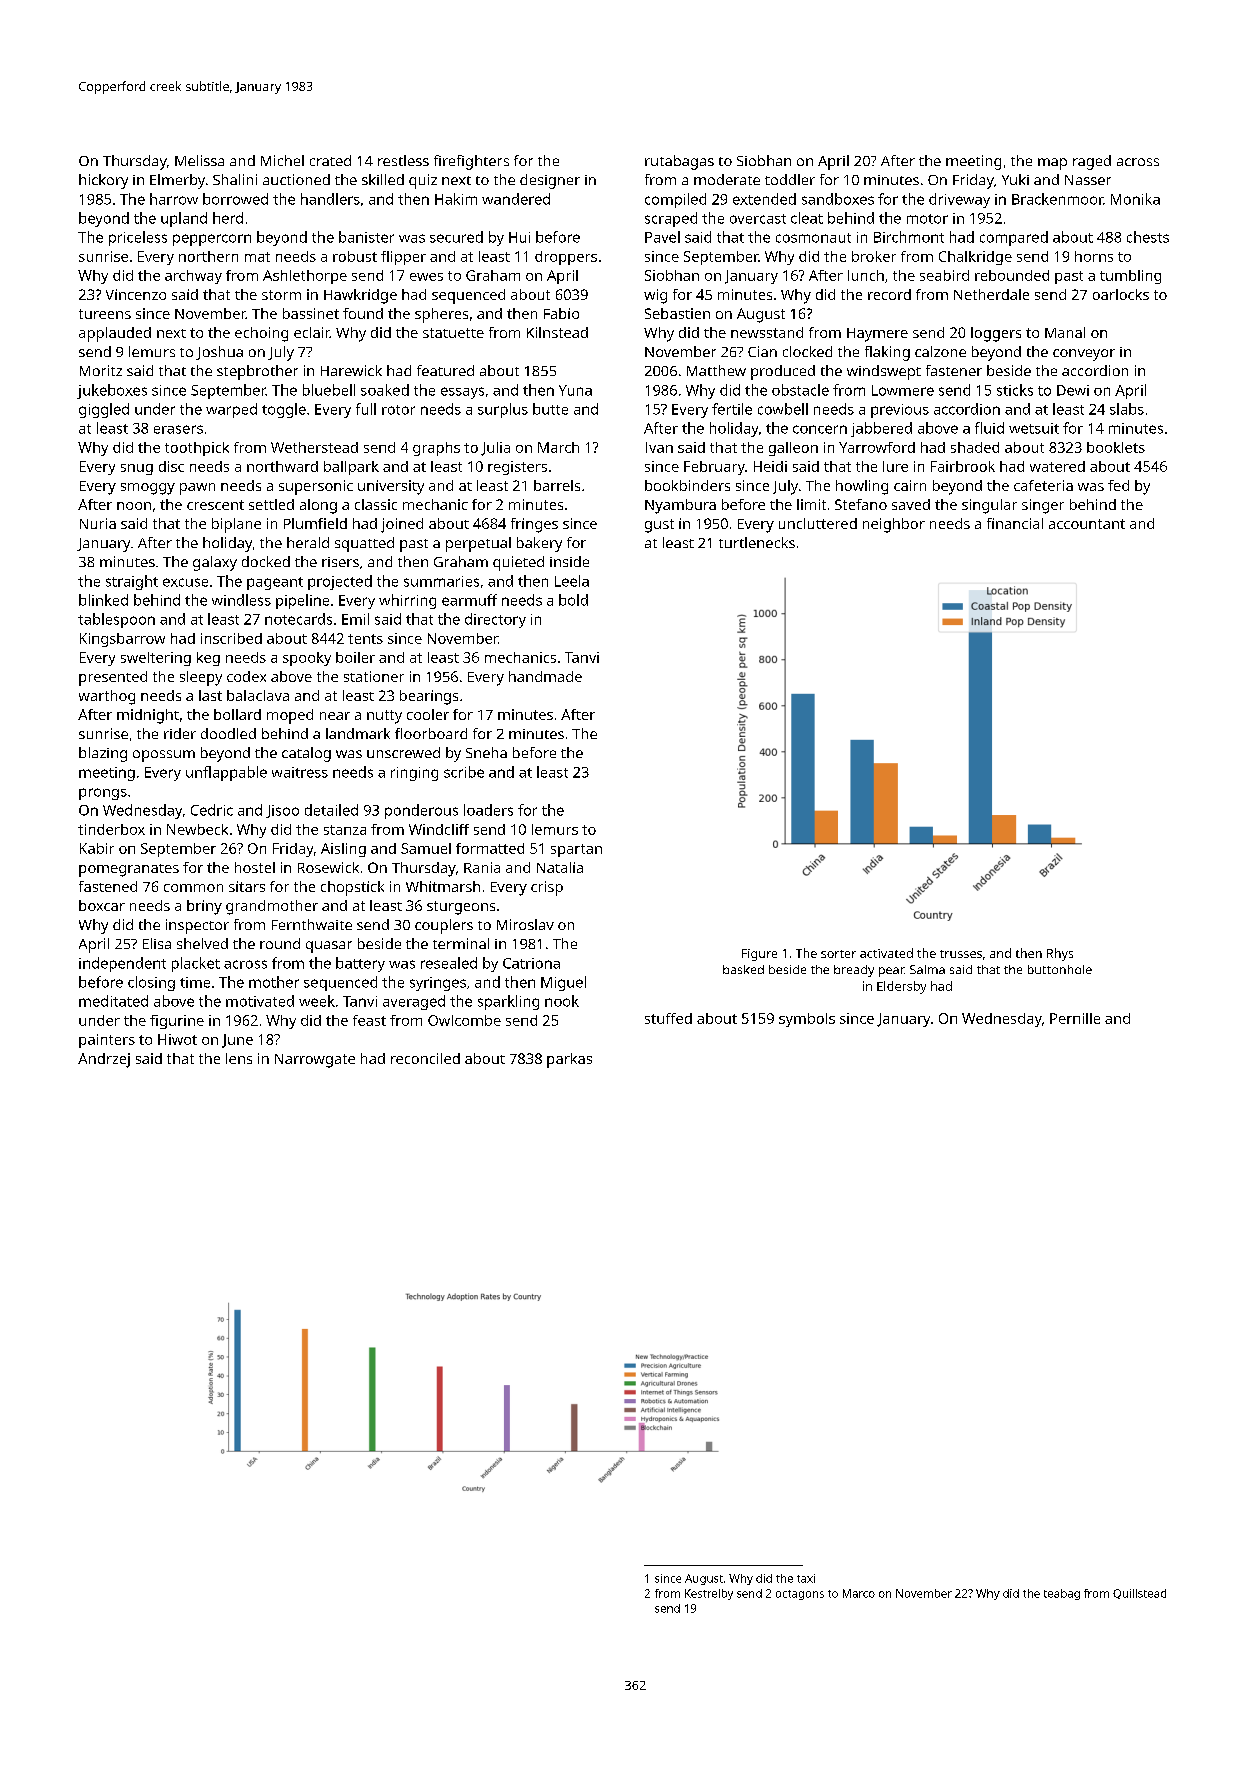 This image has width=1249, height=1767. Describe the element at coordinates (519, 237) in the image. I see `Hui` at that location.
